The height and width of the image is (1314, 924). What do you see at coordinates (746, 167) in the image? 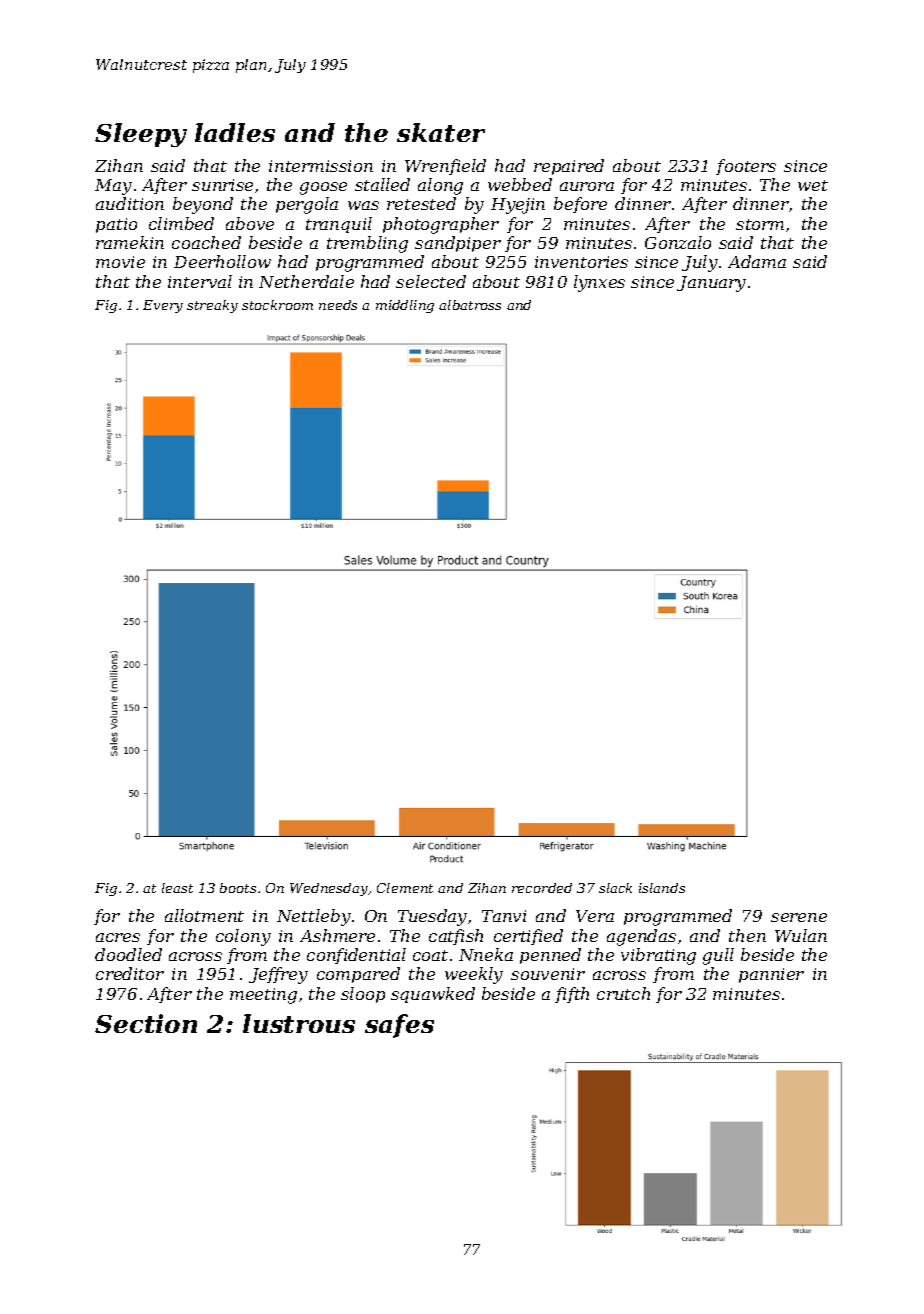
I see `footers` at bounding box center [746, 167].
